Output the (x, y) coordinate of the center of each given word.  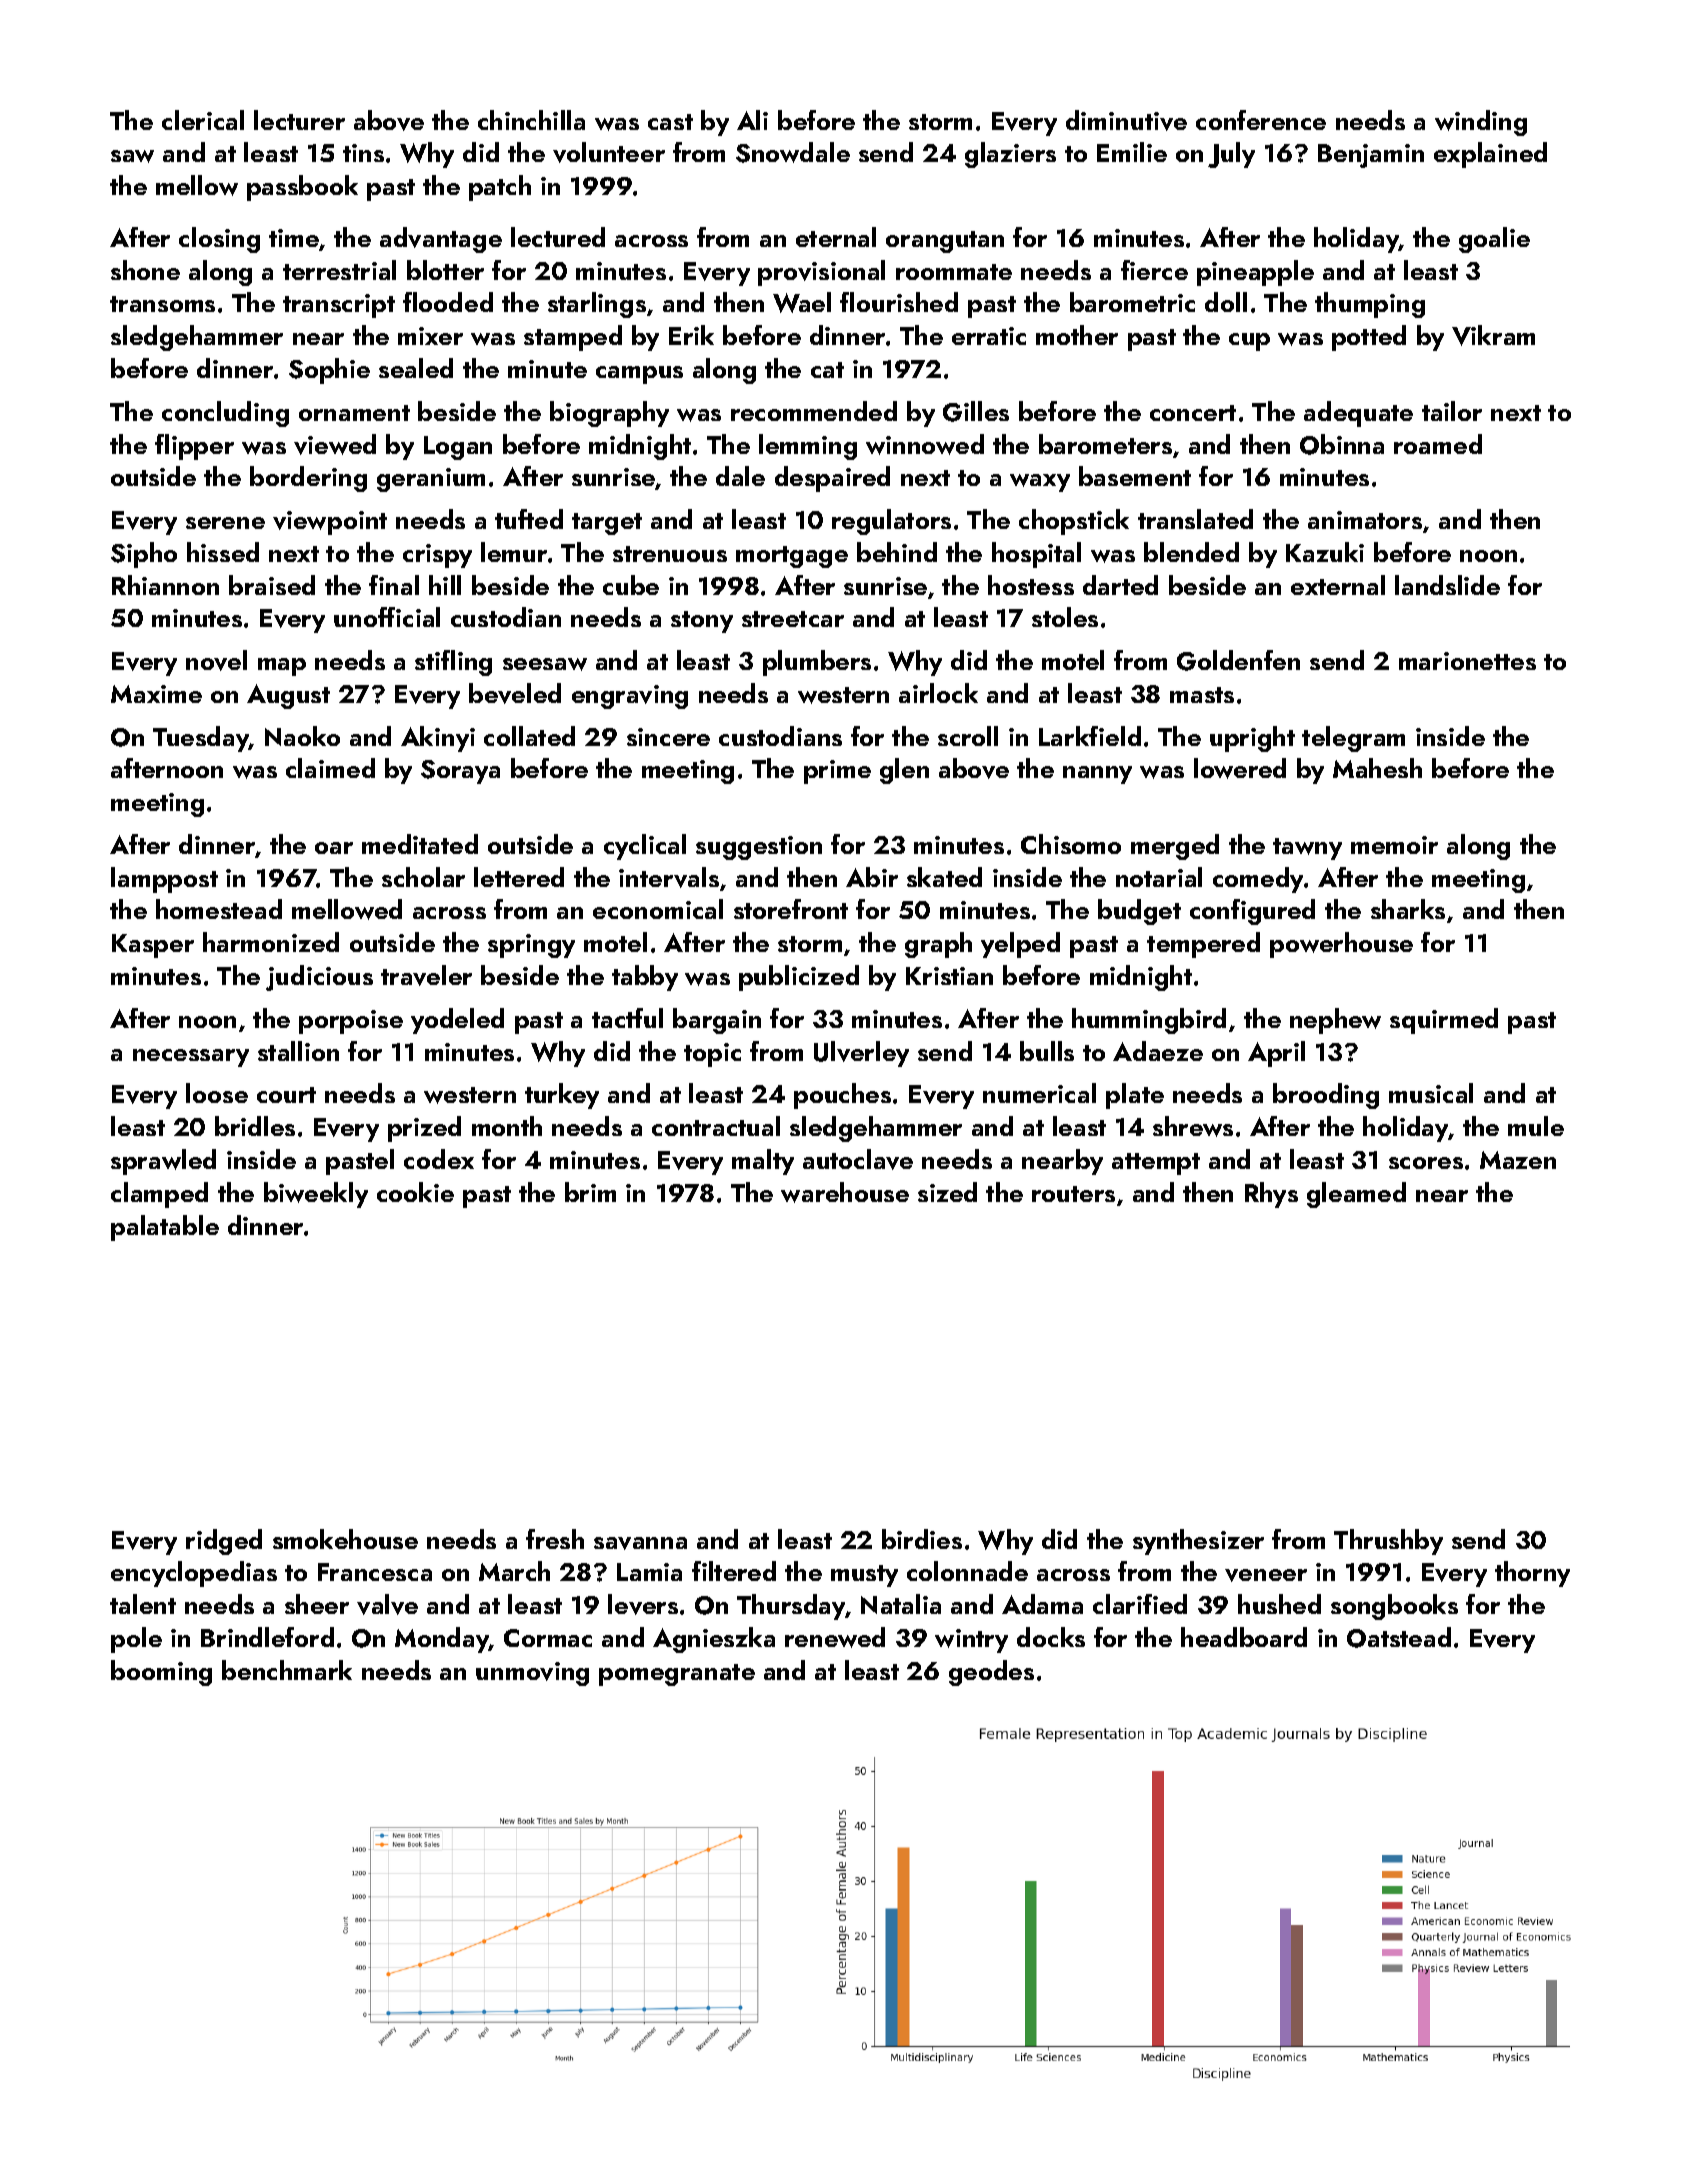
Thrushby (1388, 1542)
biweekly (316, 1195)
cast (670, 122)
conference (1261, 120)
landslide (1447, 585)
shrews (1193, 1126)
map (282, 667)
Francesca (375, 1572)
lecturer (299, 120)
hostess (1031, 585)
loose (217, 1093)
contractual (716, 1126)
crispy (437, 556)
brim (590, 1192)
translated (1195, 519)
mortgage (792, 557)
